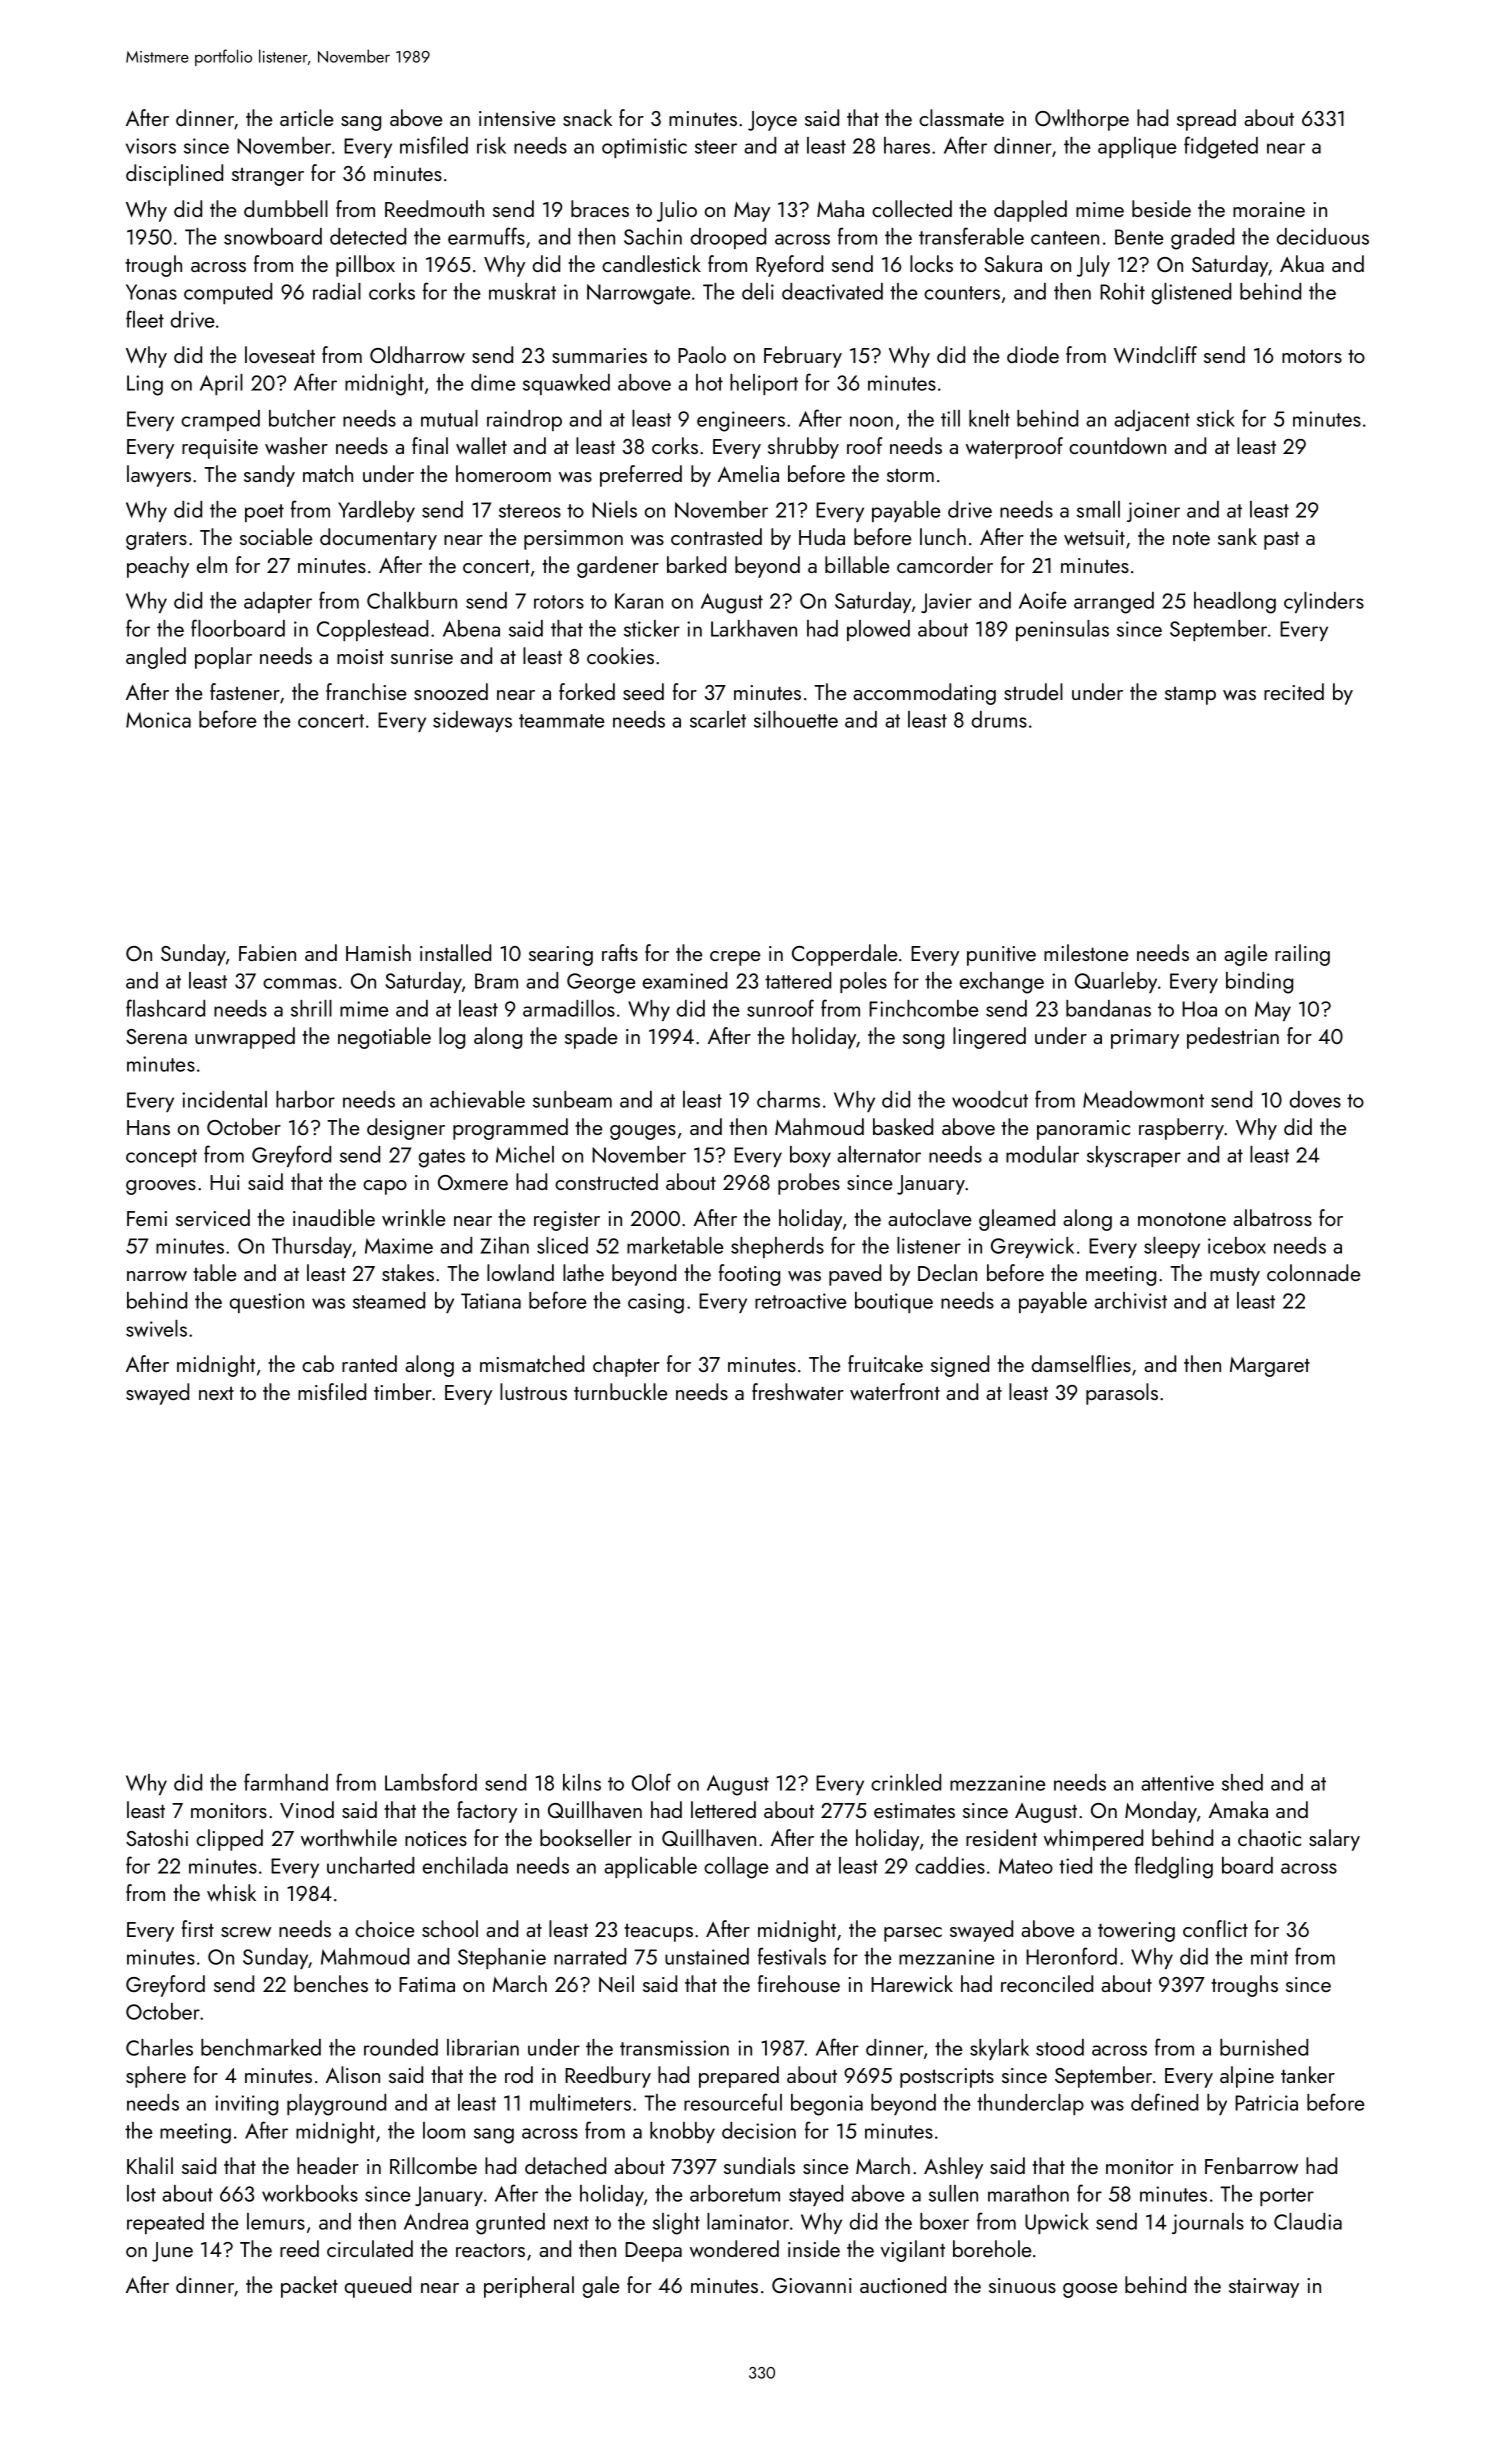 The height and width of the screenshot is (2464, 1496). What do you see at coordinates (172, 2252) in the screenshot?
I see `June` at bounding box center [172, 2252].
